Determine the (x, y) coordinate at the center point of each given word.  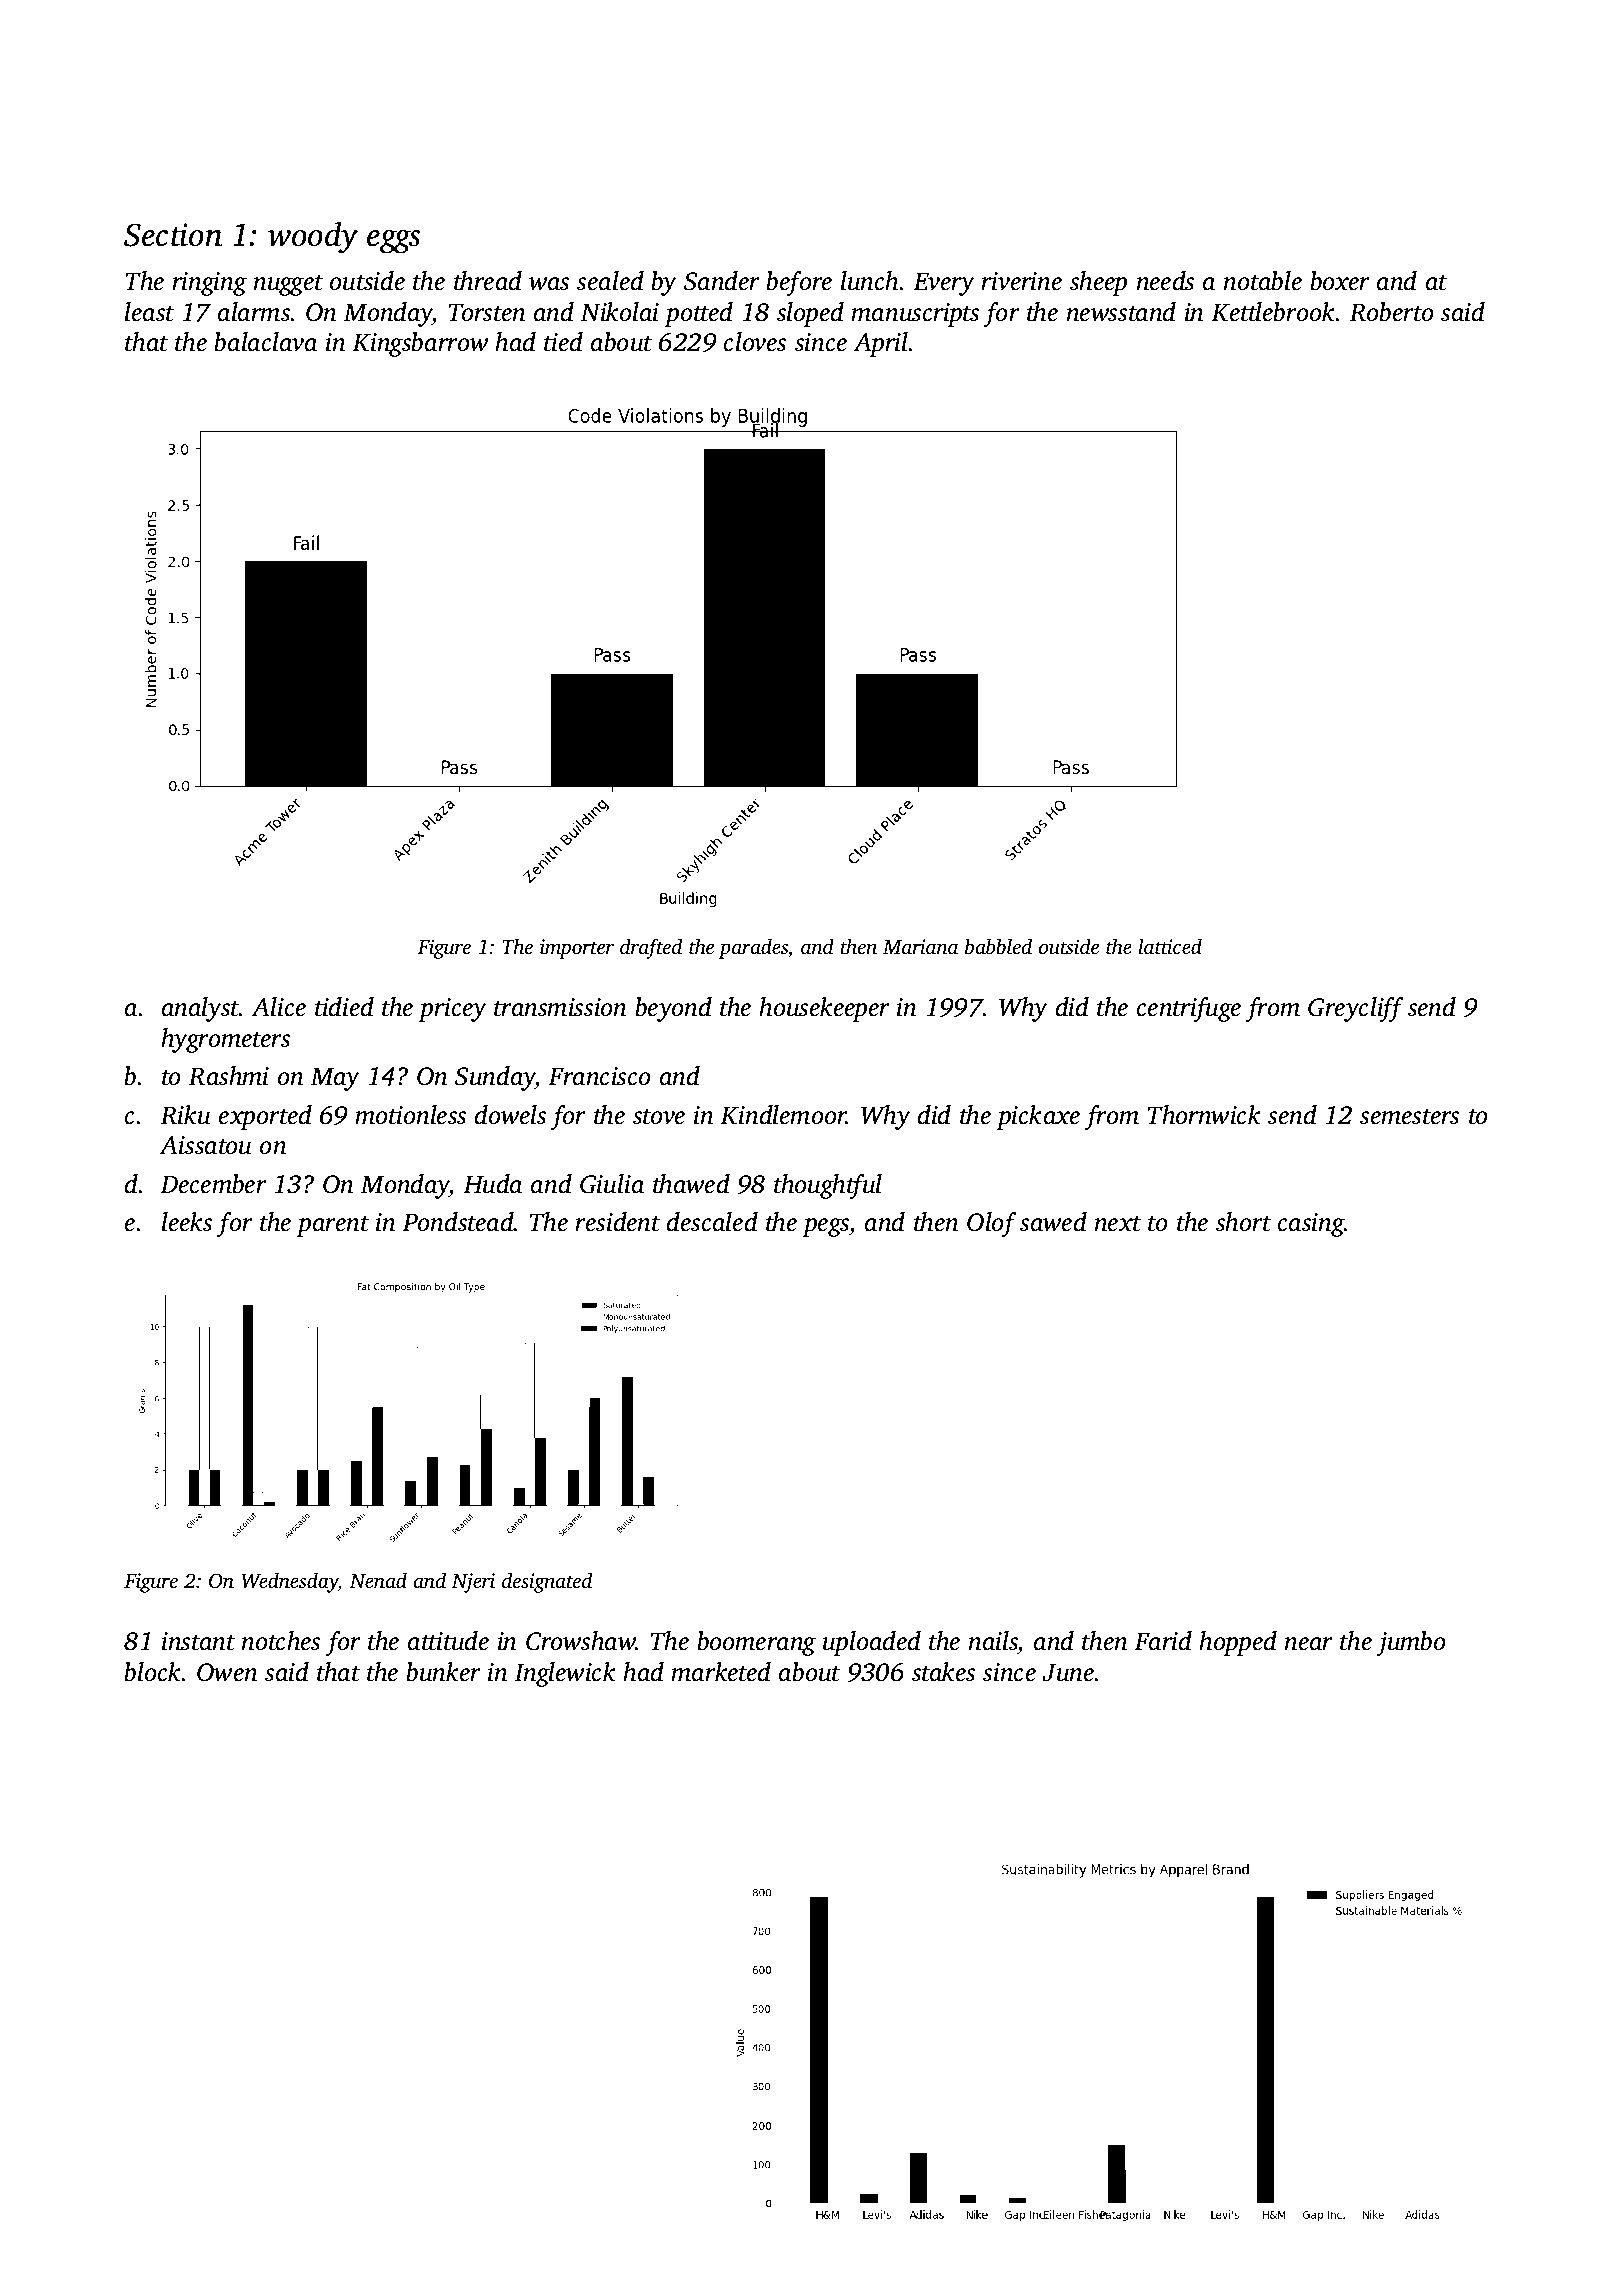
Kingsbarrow (420, 344)
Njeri (473, 1583)
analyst (200, 1009)
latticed (1170, 946)
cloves (755, 342)
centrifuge (1189, 1009)
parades (753, 948)
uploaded (871, 1643)
